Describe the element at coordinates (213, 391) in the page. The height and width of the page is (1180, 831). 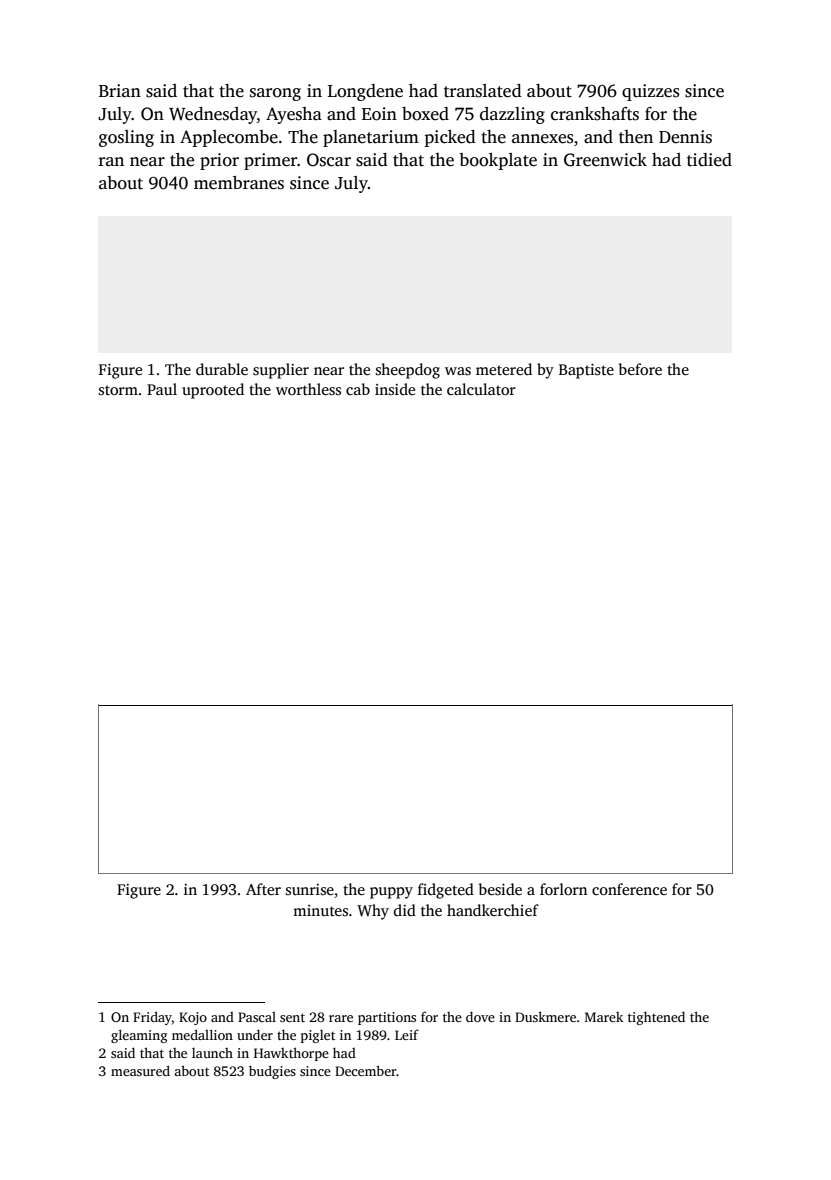
I see `uprooted` at that location.
